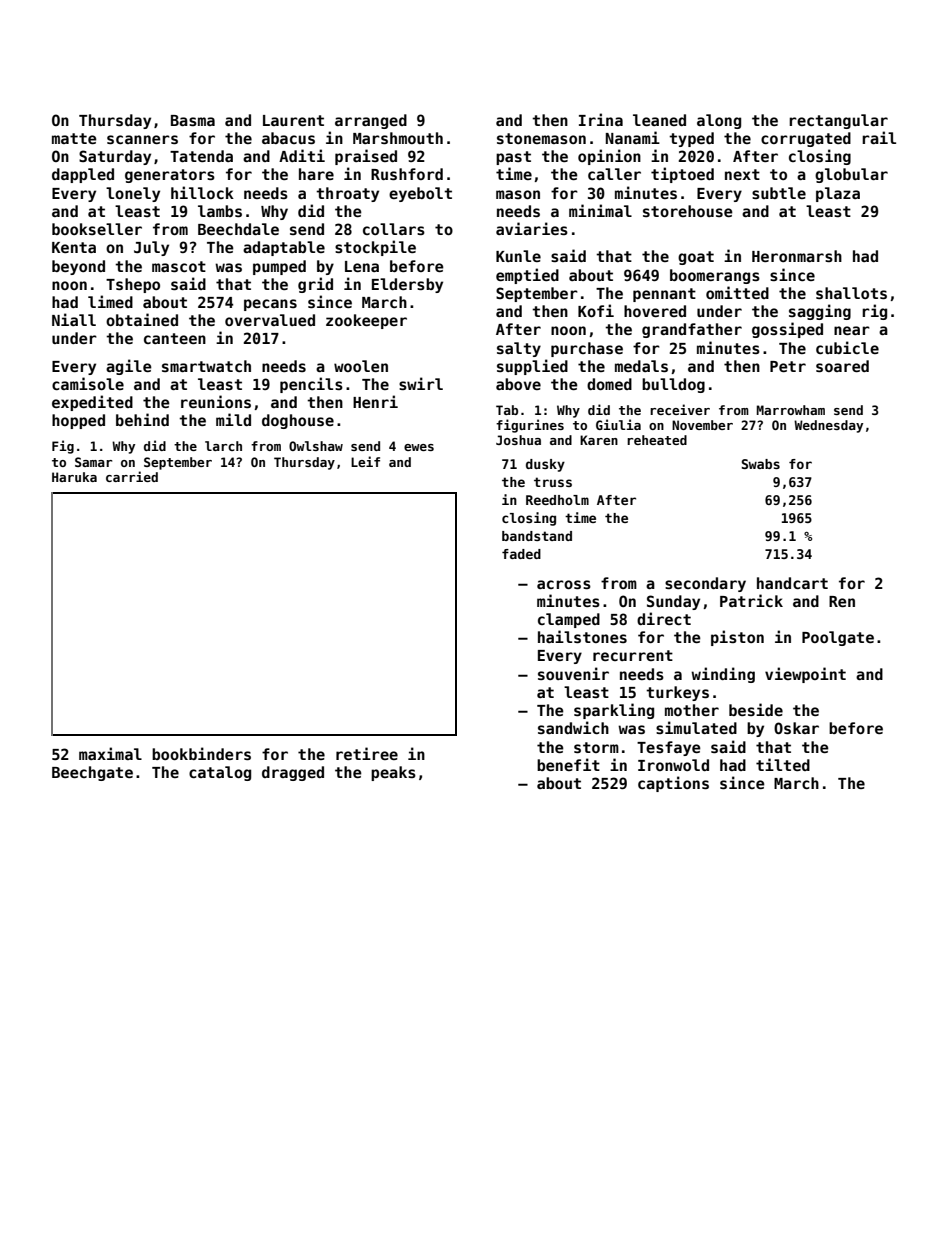 The image size is (952, 1233). Describe the element at coordinates (761, 464) in the screenshot. I see `Swabs` at that location.
